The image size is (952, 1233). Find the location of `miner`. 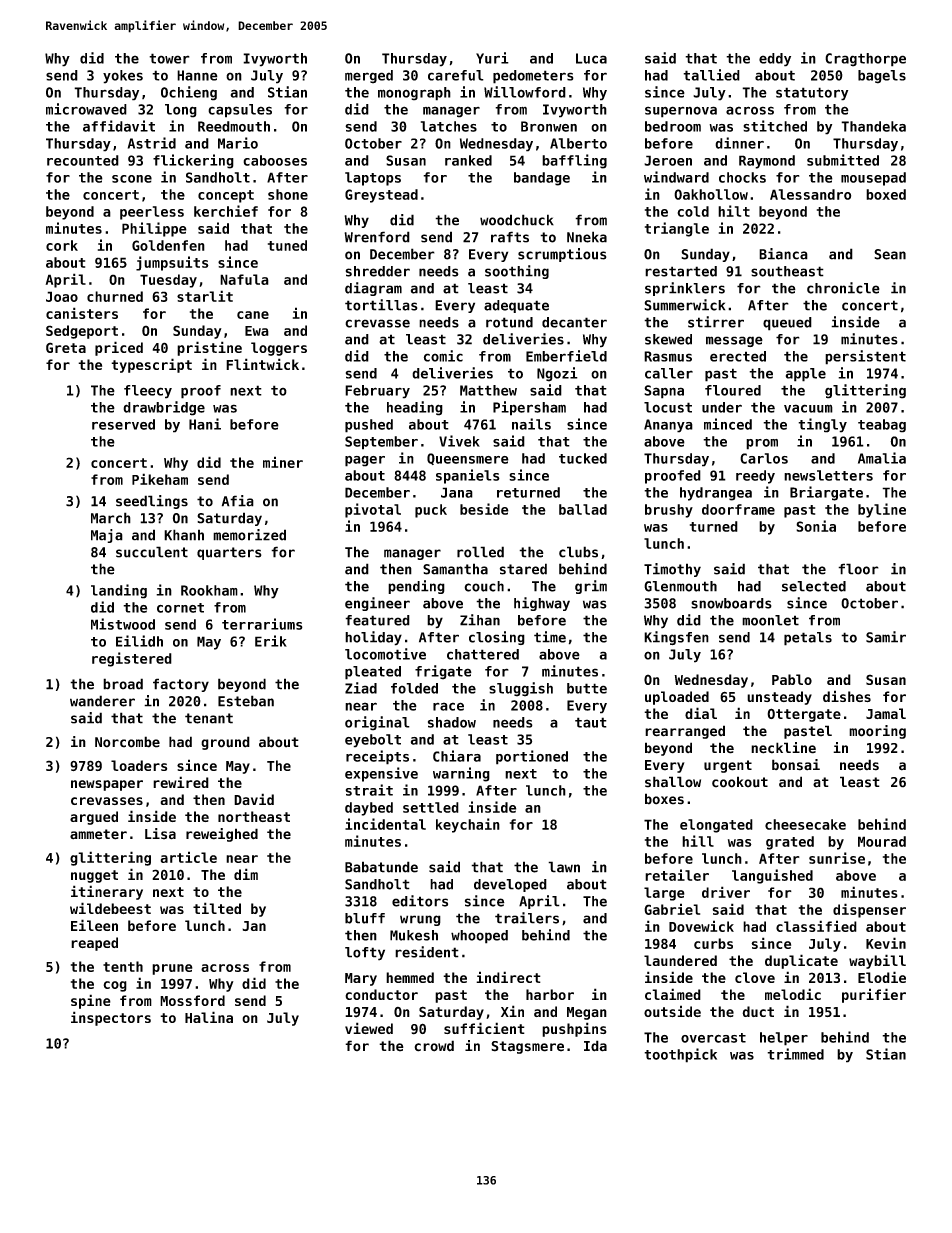

miner is located at coordinates (283, 462).
